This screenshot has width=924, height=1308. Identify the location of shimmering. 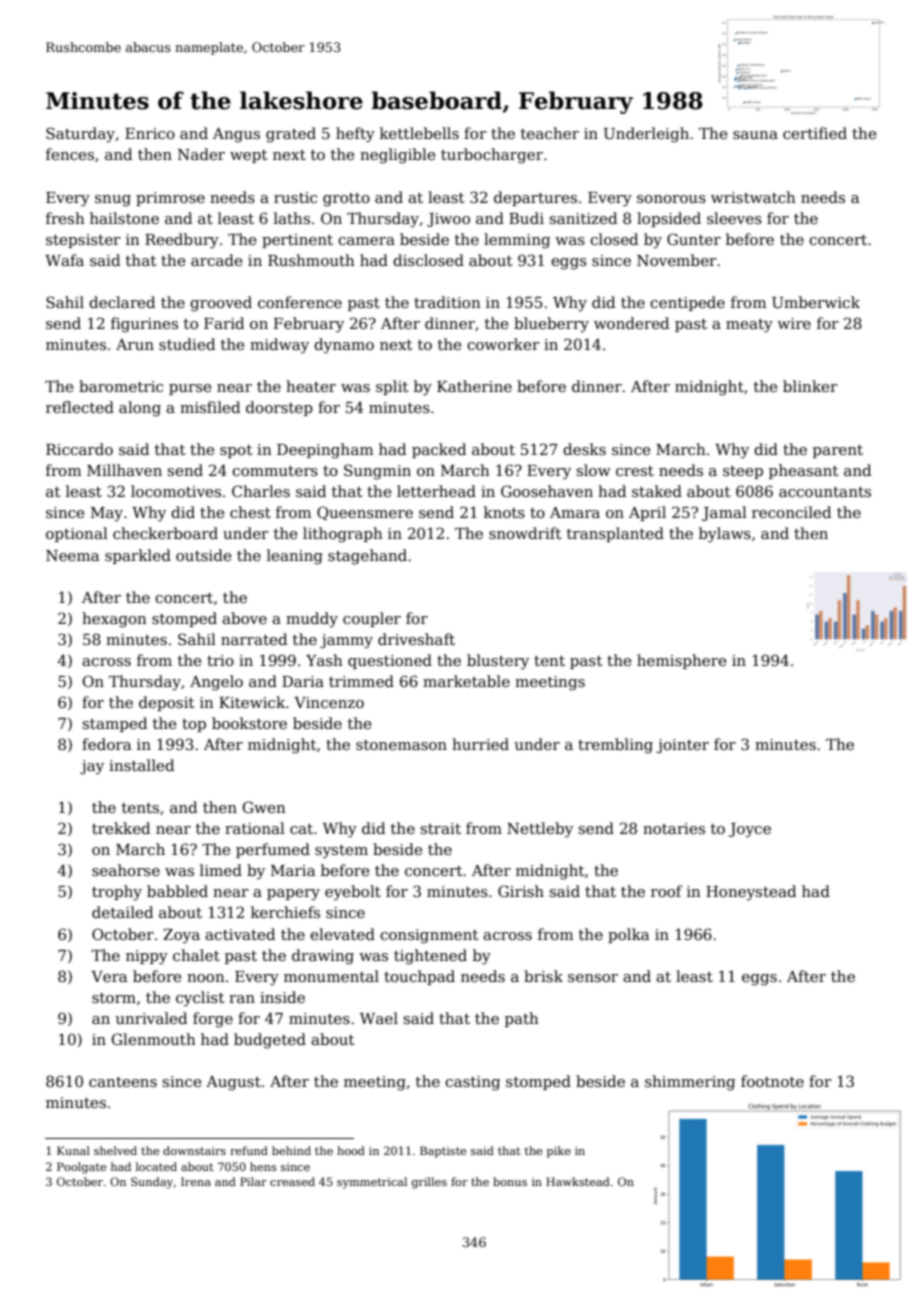
(690, 1083).
